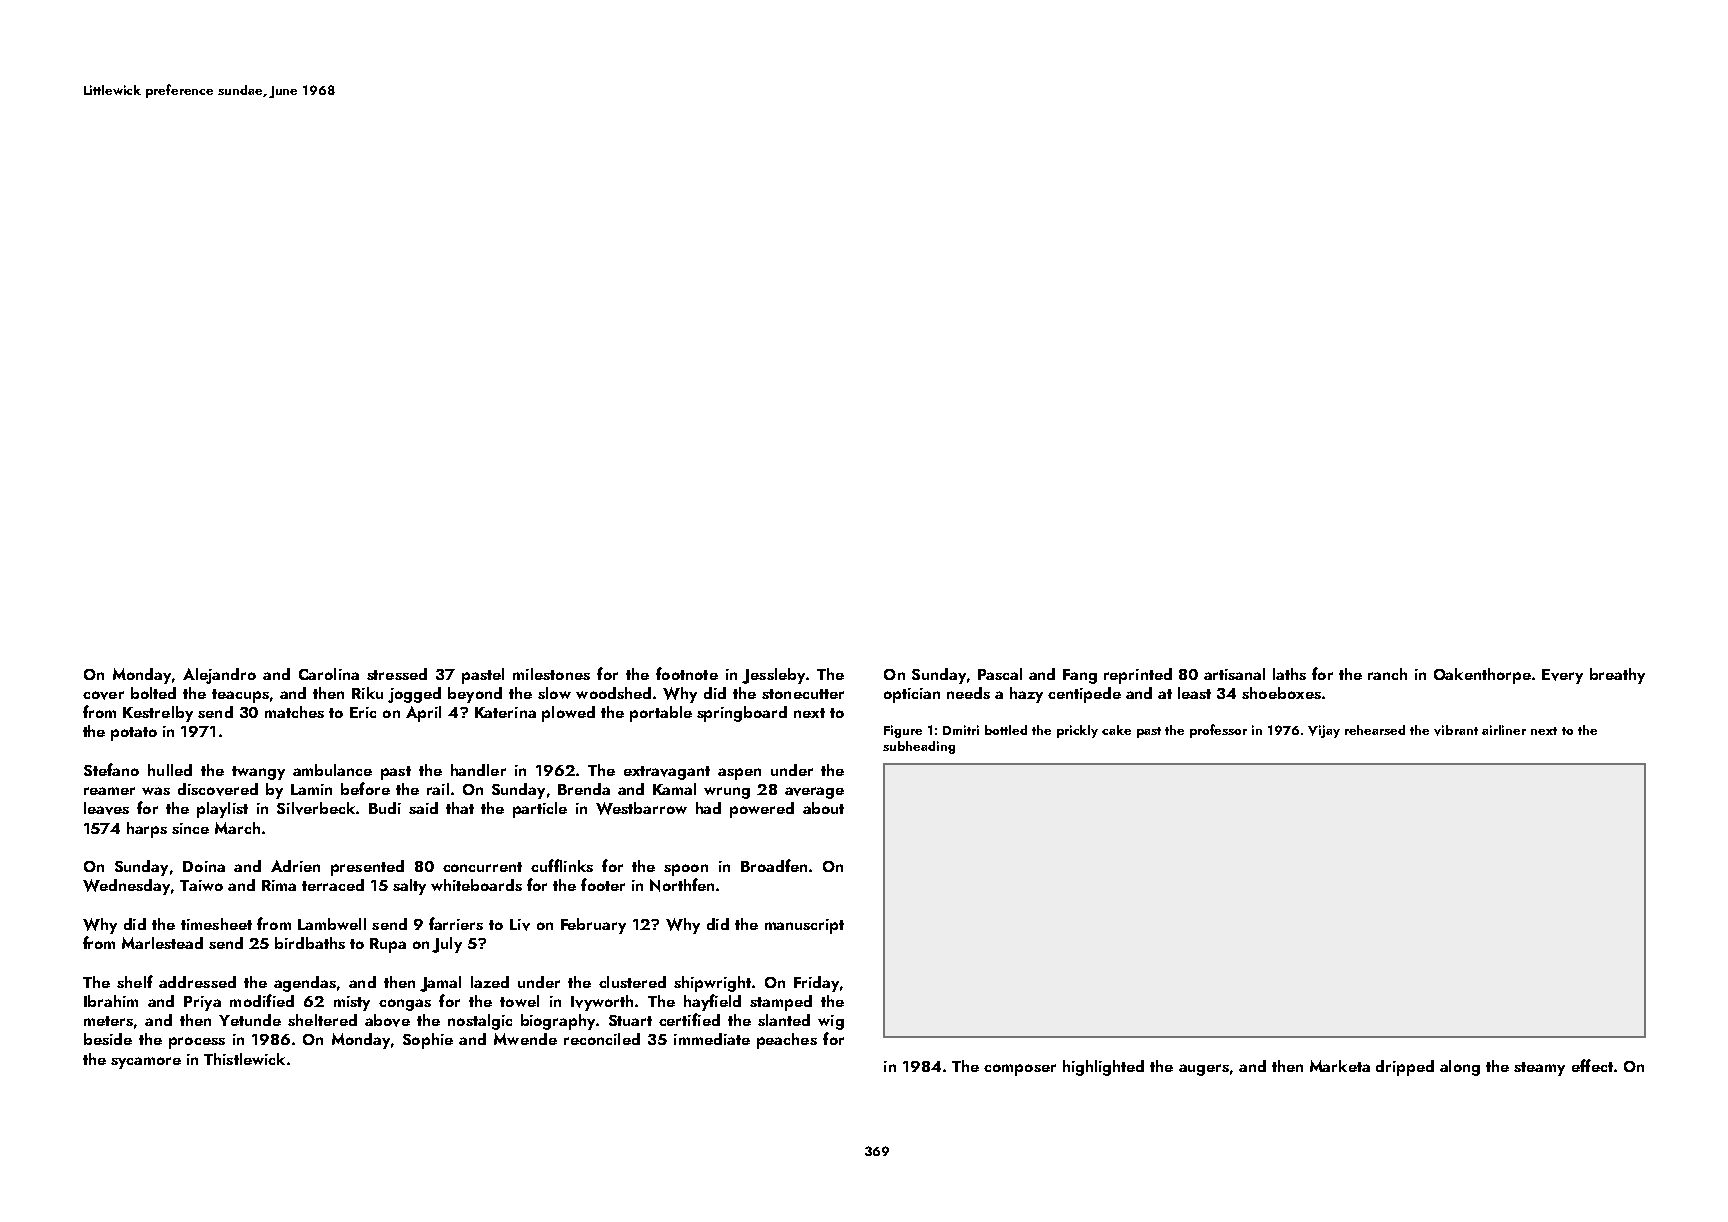 Image resolution: width=1728 pixels, height=1222 pixels. What do you see at coordinates (804, 926) in the image?
I see `manuscript` at bounding box center [804, 926].
